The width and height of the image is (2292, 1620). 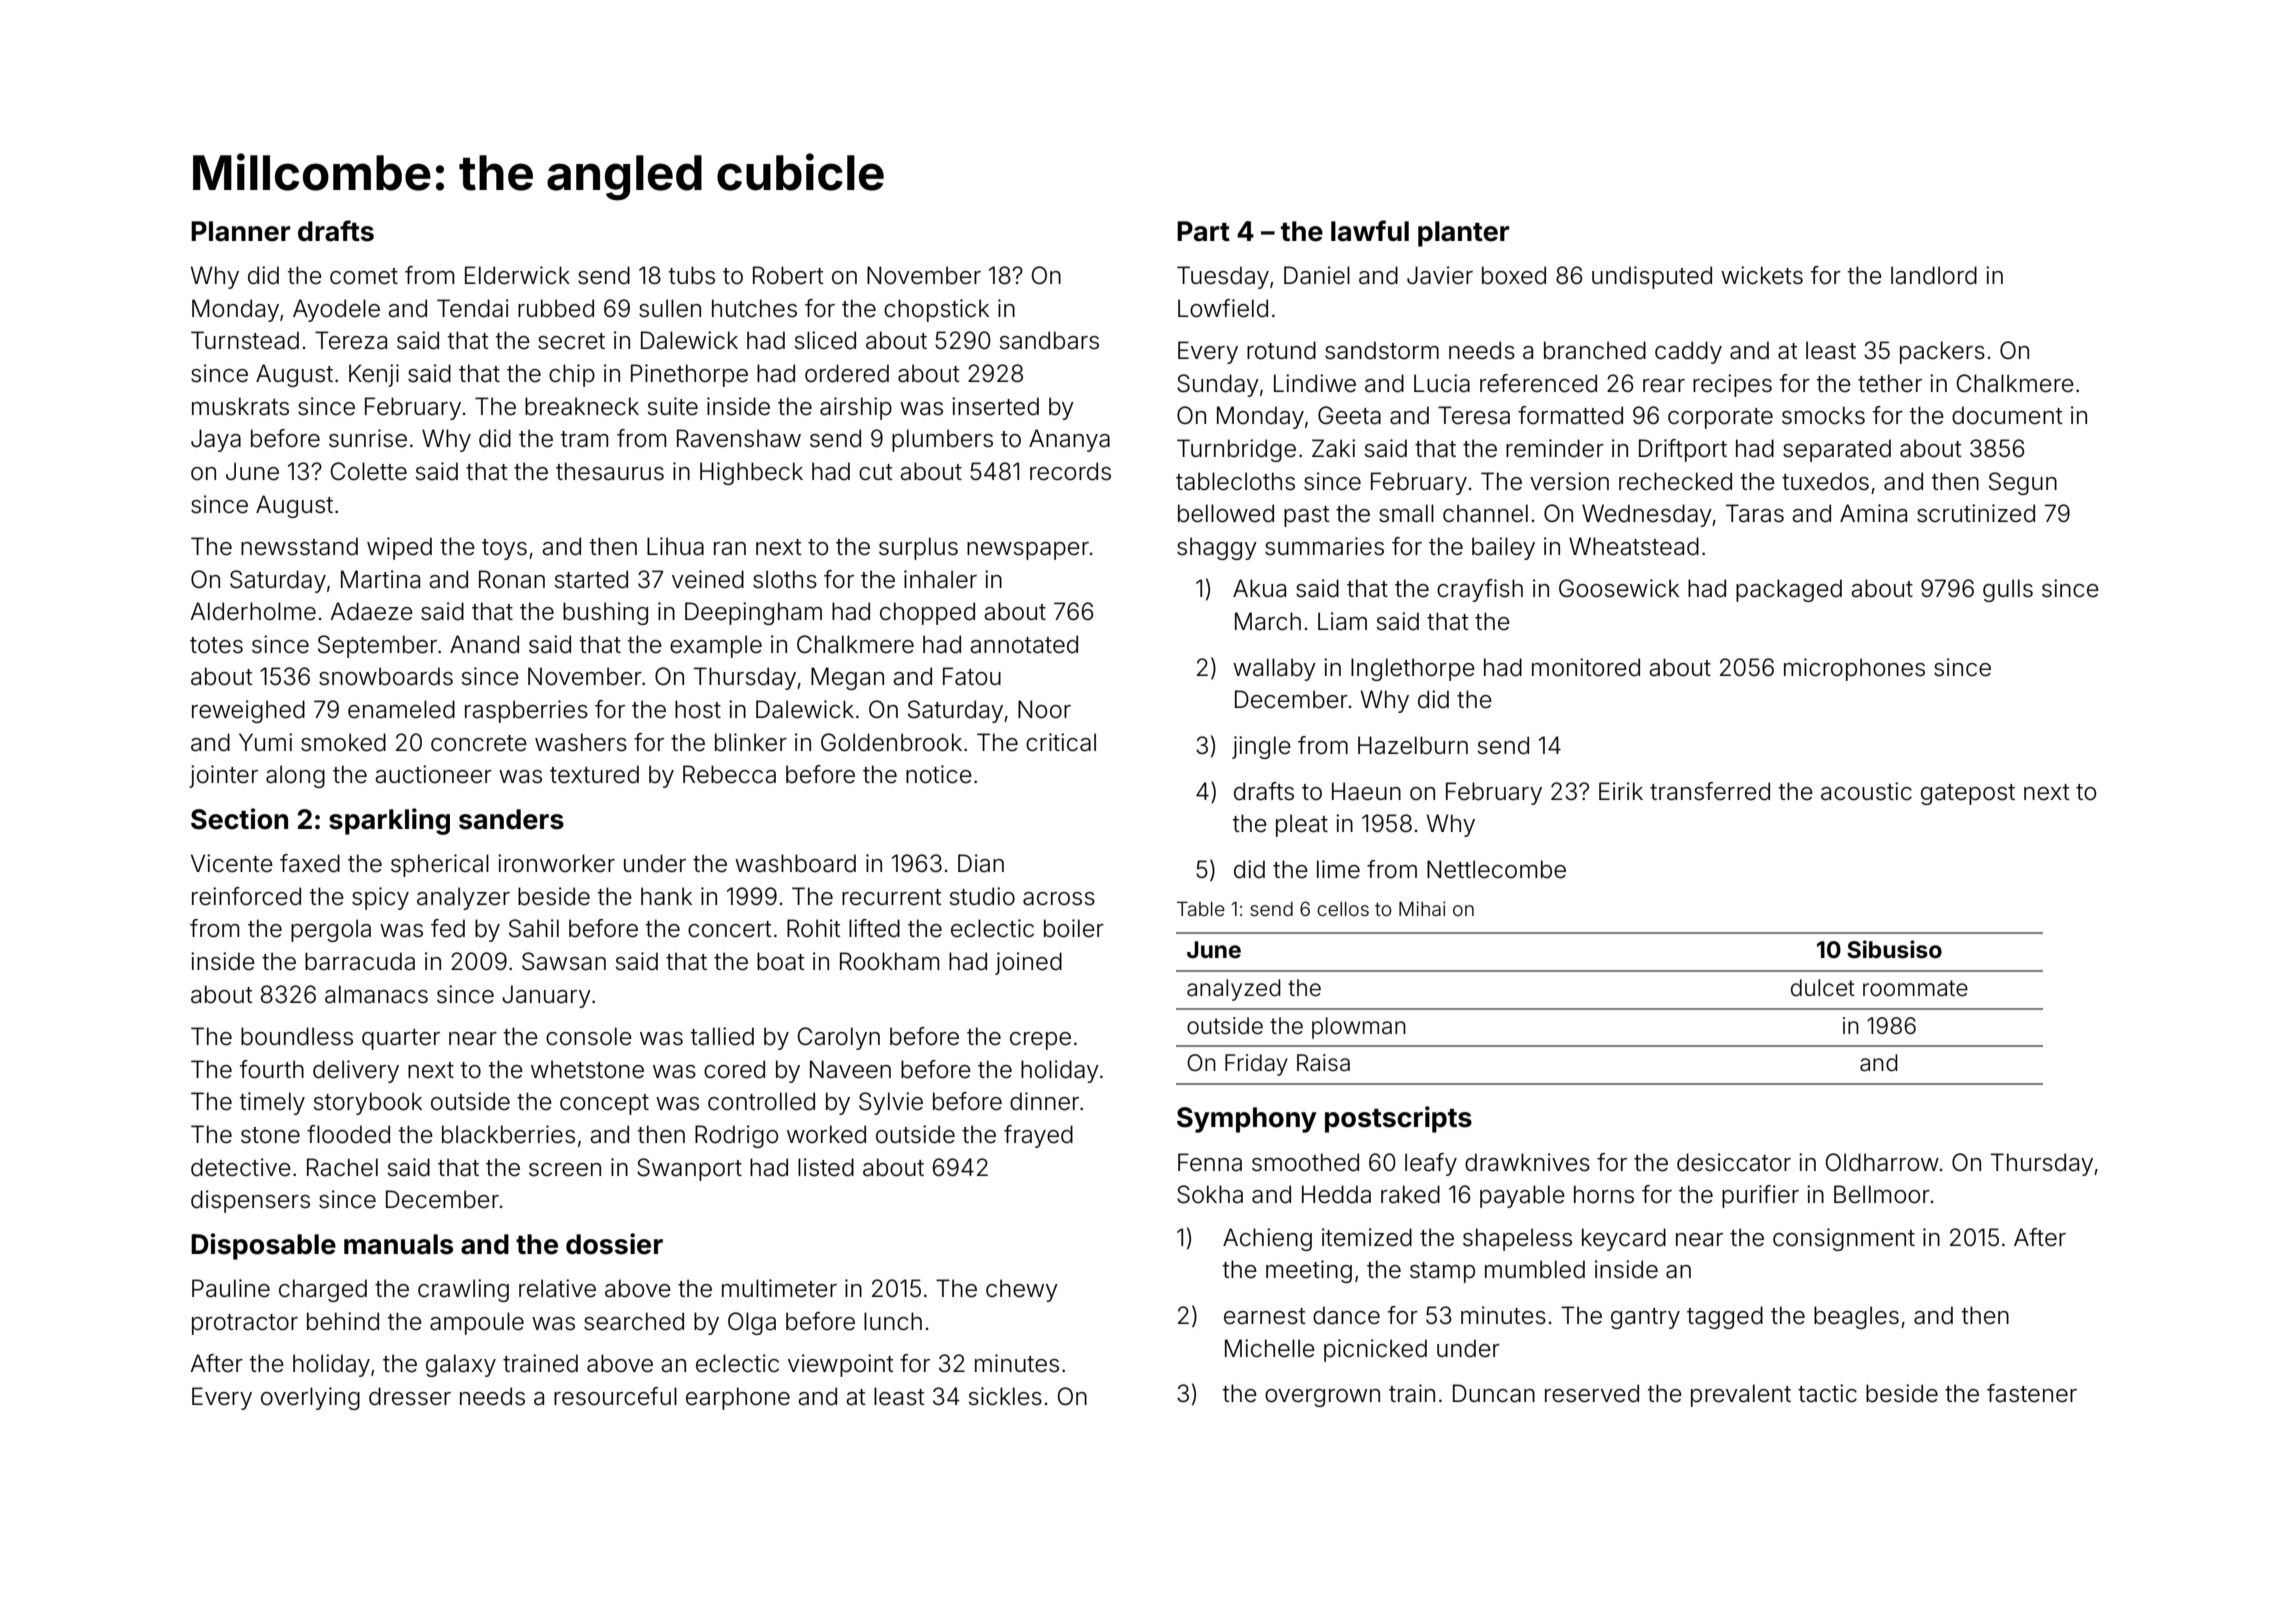 What do you see at coordinates (2008, 590) in the image?
I see `gulls` at bounding box center [2008, 590].
